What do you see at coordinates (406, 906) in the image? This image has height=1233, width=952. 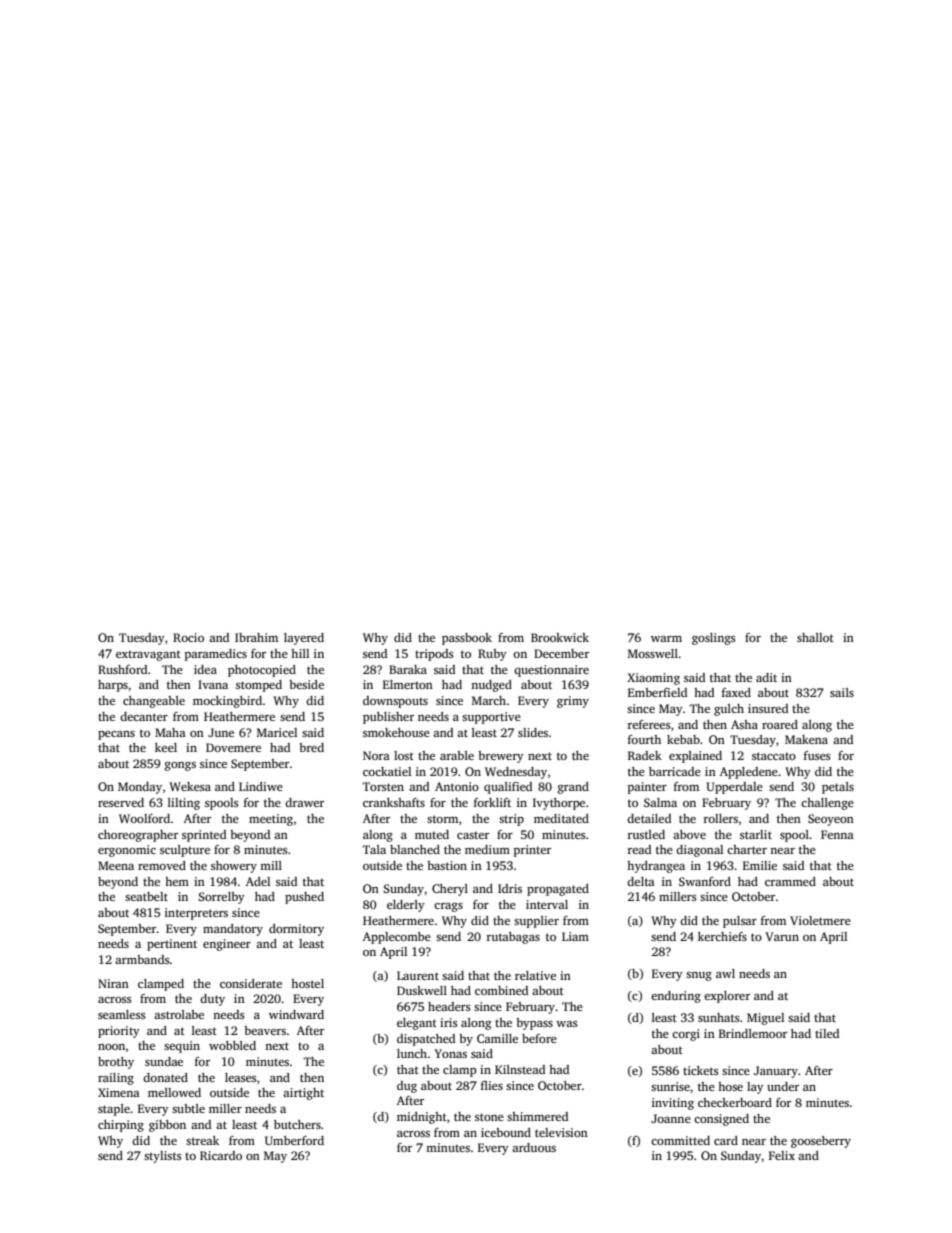 I see `elderly` at bounding box center [406, 906].
